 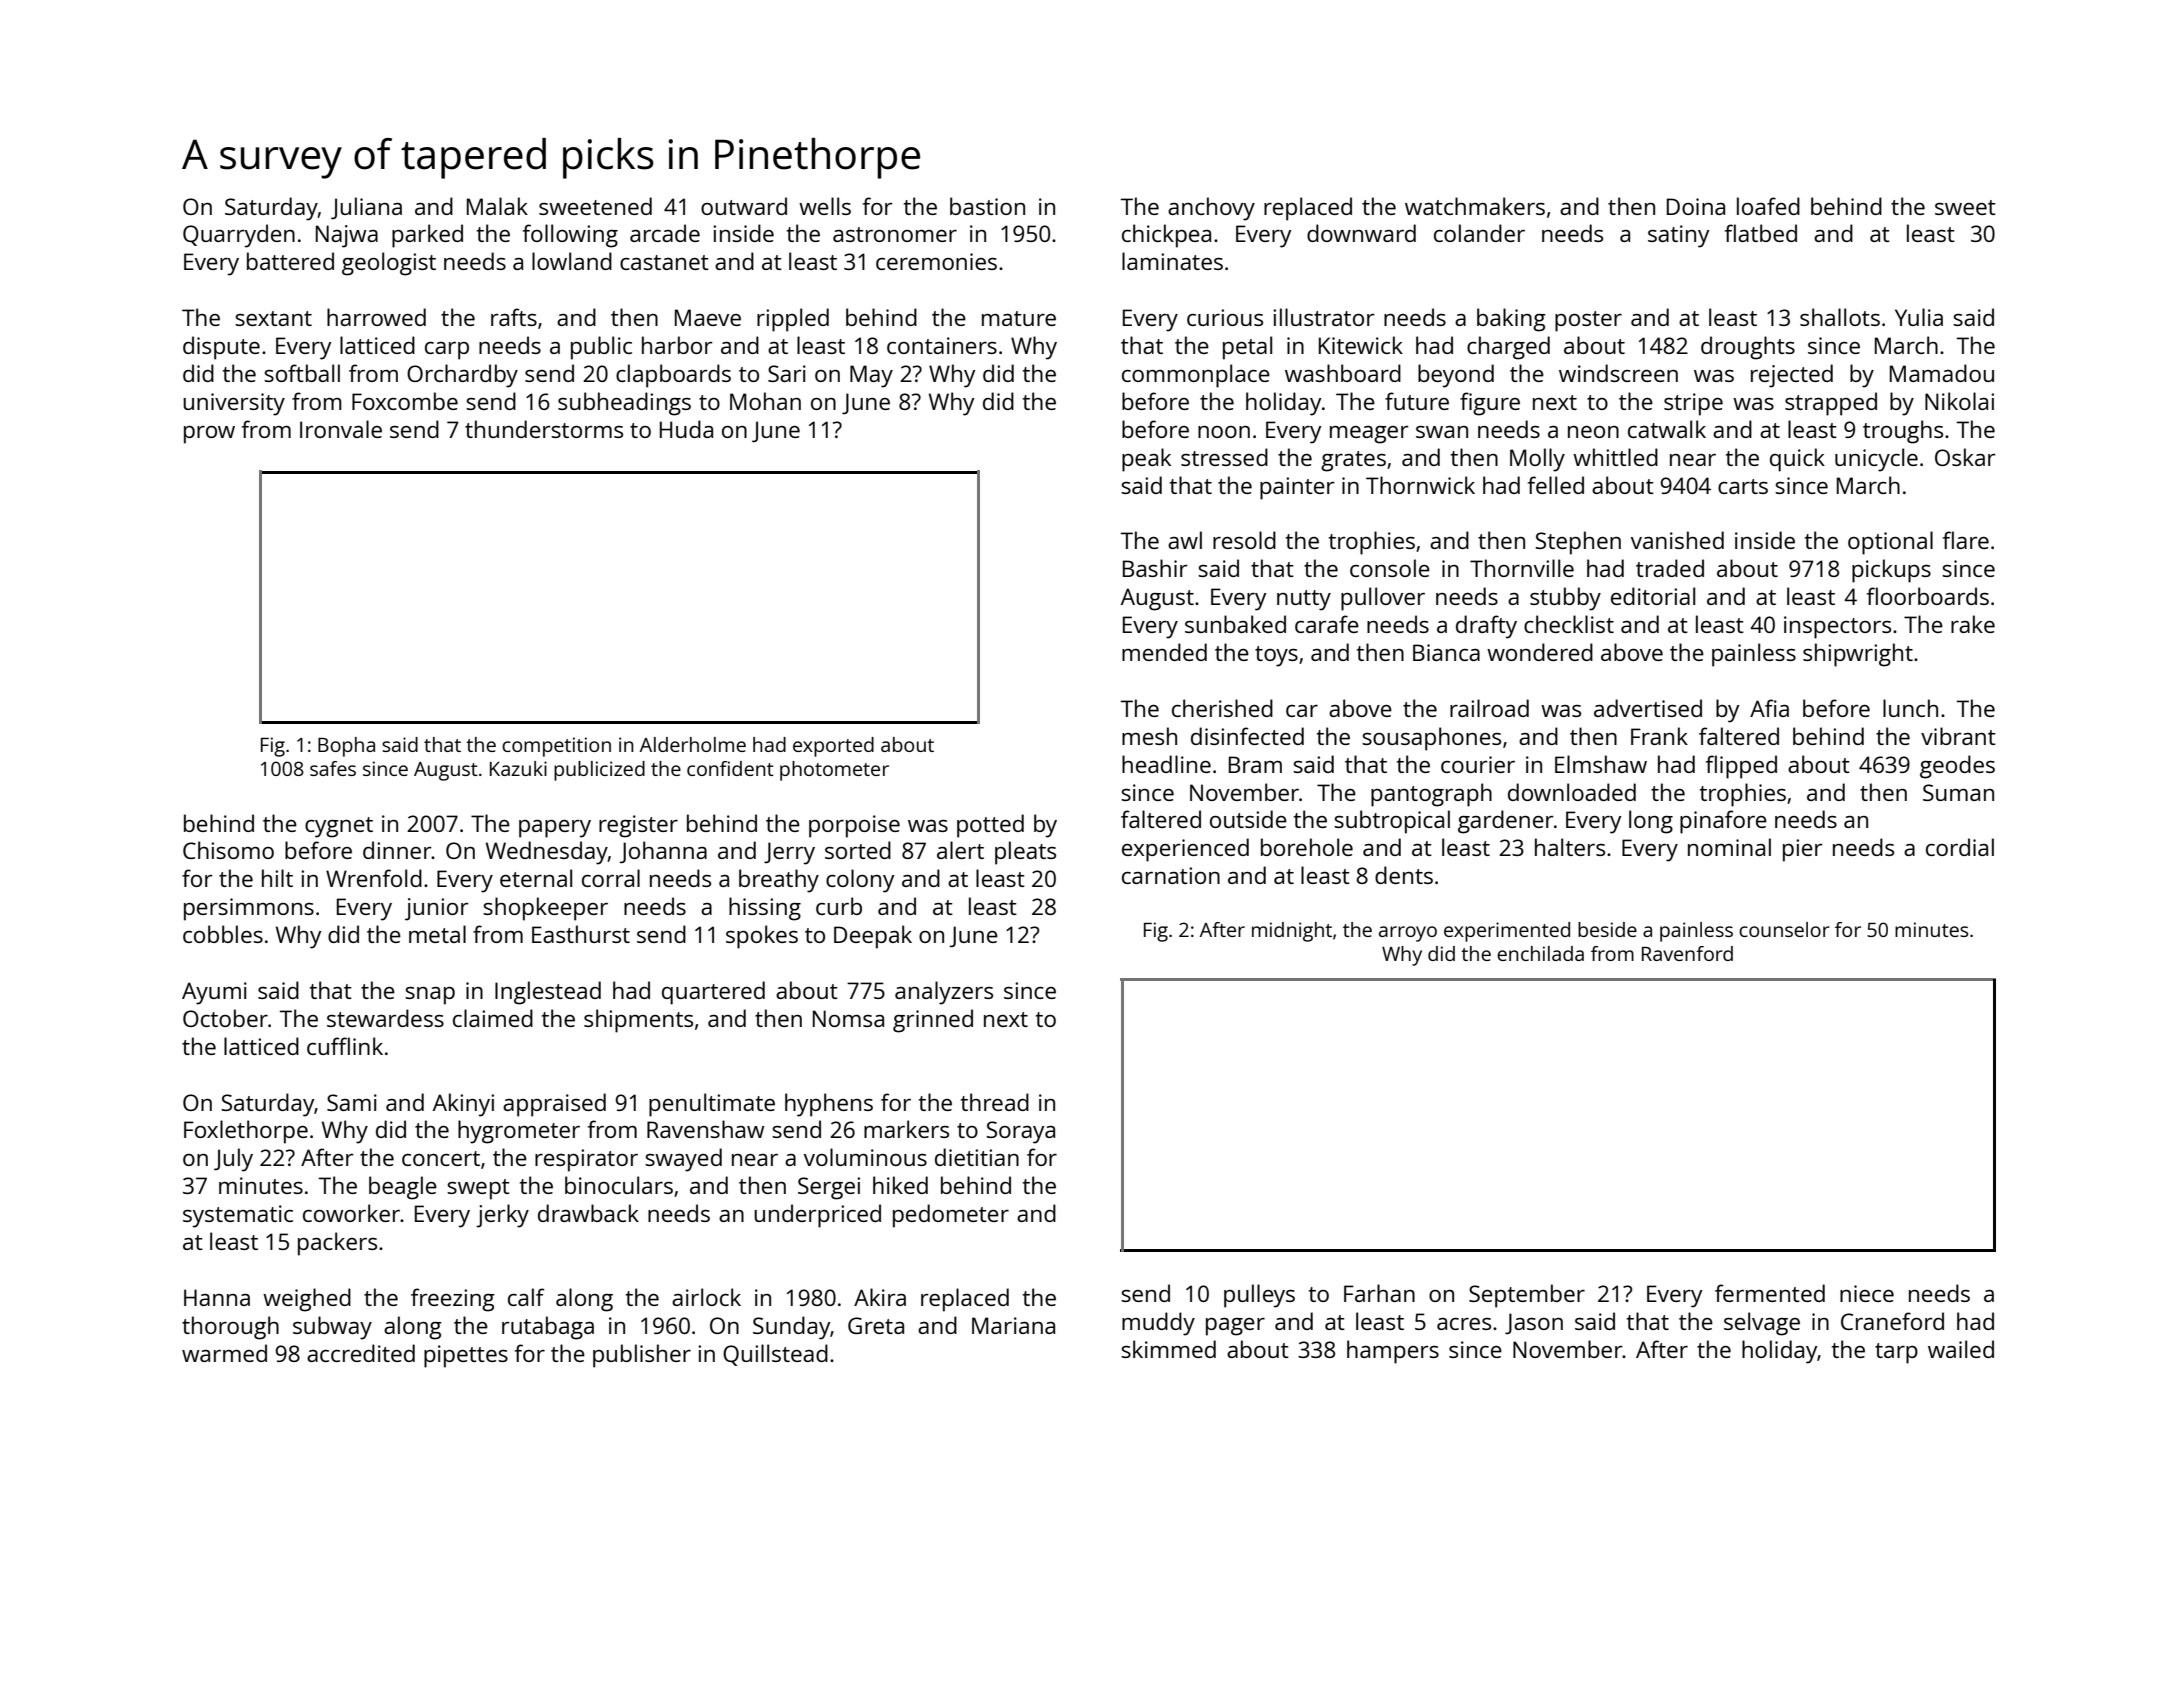 What do you see at coordinates (366, 208) in the page?
I see `Juliana` at bounding box center [366, 208].
